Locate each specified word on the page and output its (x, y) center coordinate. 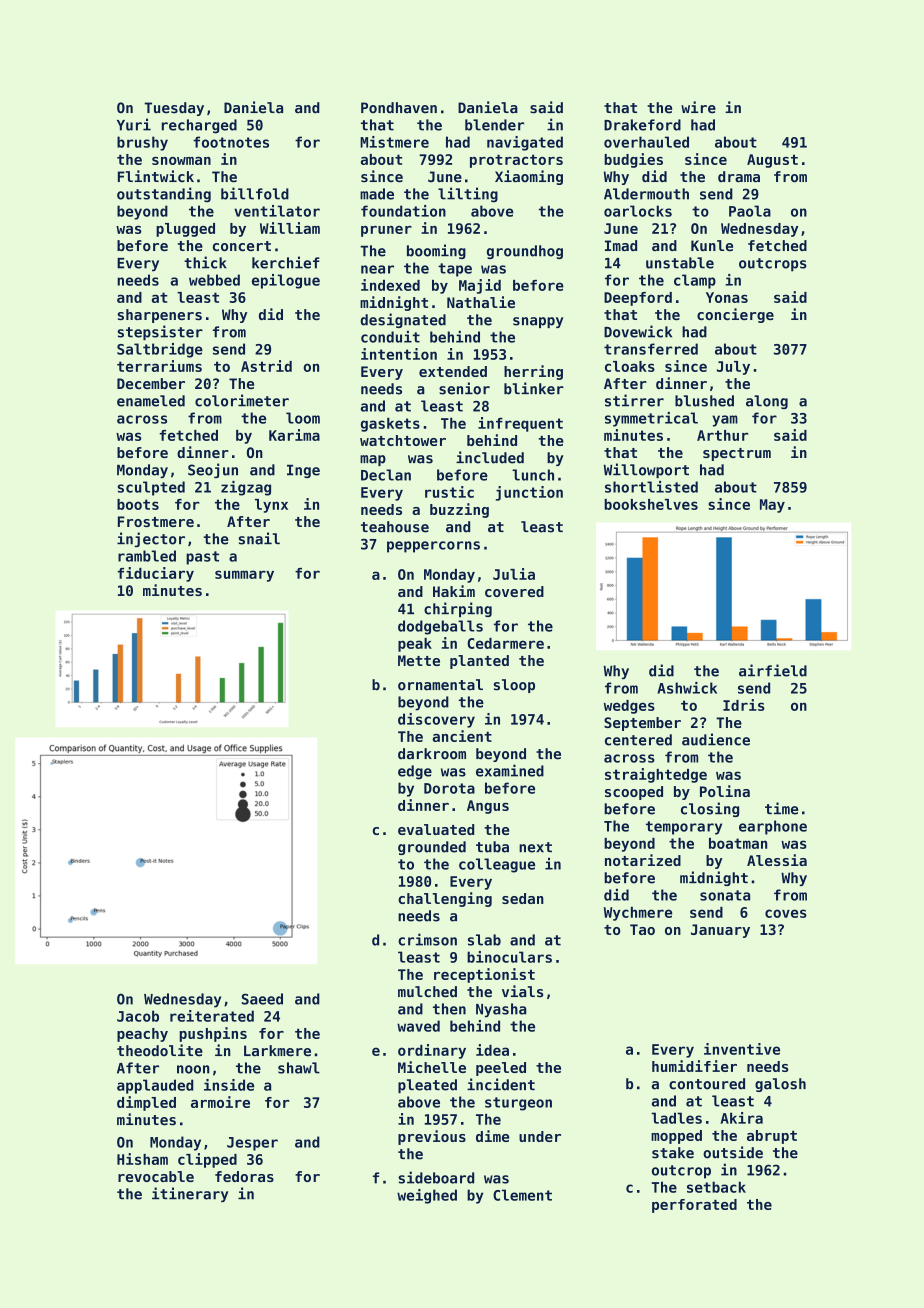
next (535, 847)
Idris (744, 705)
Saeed (262, 999)
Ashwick (687, 688)
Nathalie (481, 302)
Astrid (266, 366)
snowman (181, 161)
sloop (514, 686)
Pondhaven (399, 108)
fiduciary (155, 574)
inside (229, 1085)
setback (716, 1187)
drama (739, 177)
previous (432, 1137)
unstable (680, 263)
